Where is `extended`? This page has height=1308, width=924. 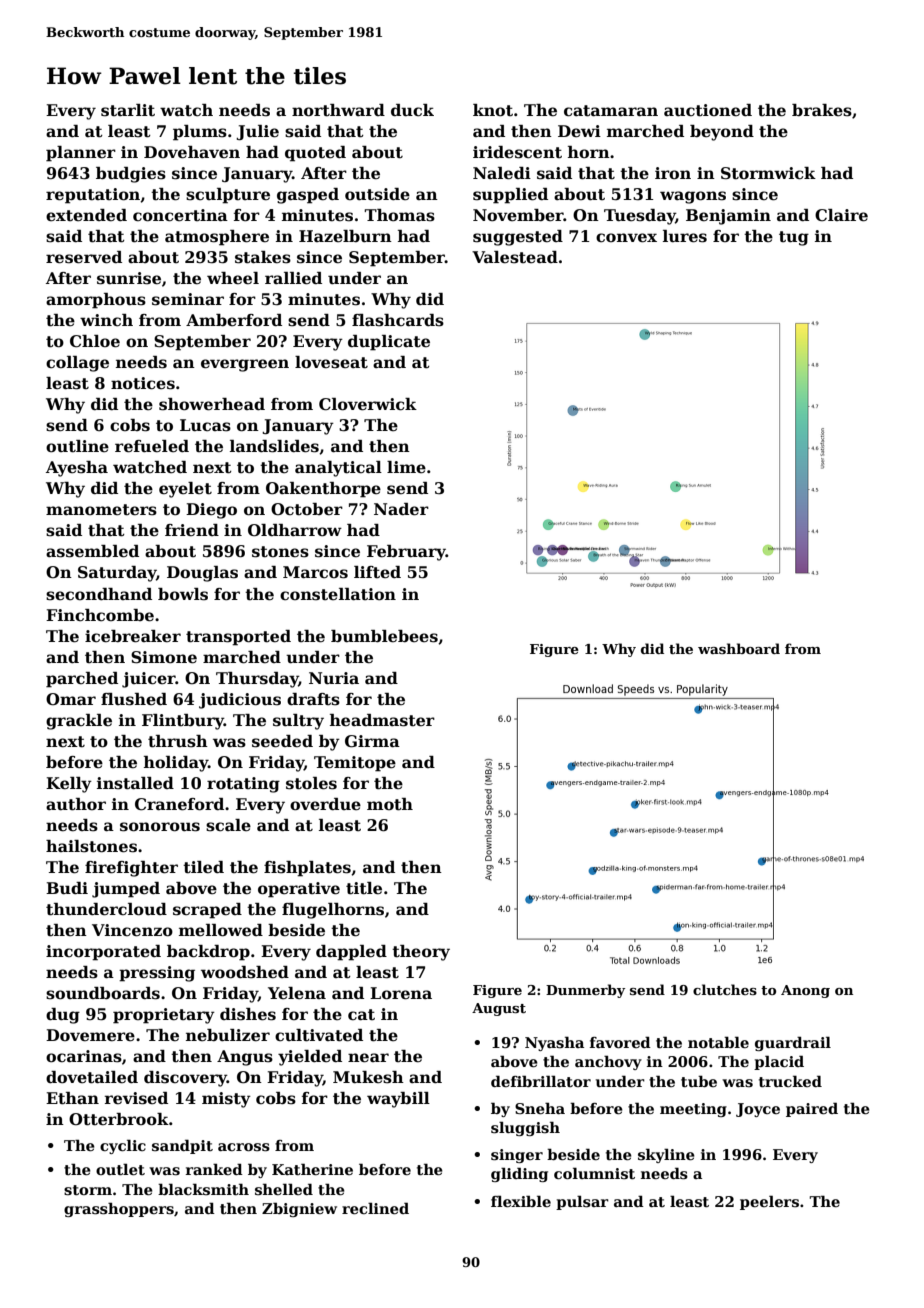 extended is located at coordinates (86, 215).
